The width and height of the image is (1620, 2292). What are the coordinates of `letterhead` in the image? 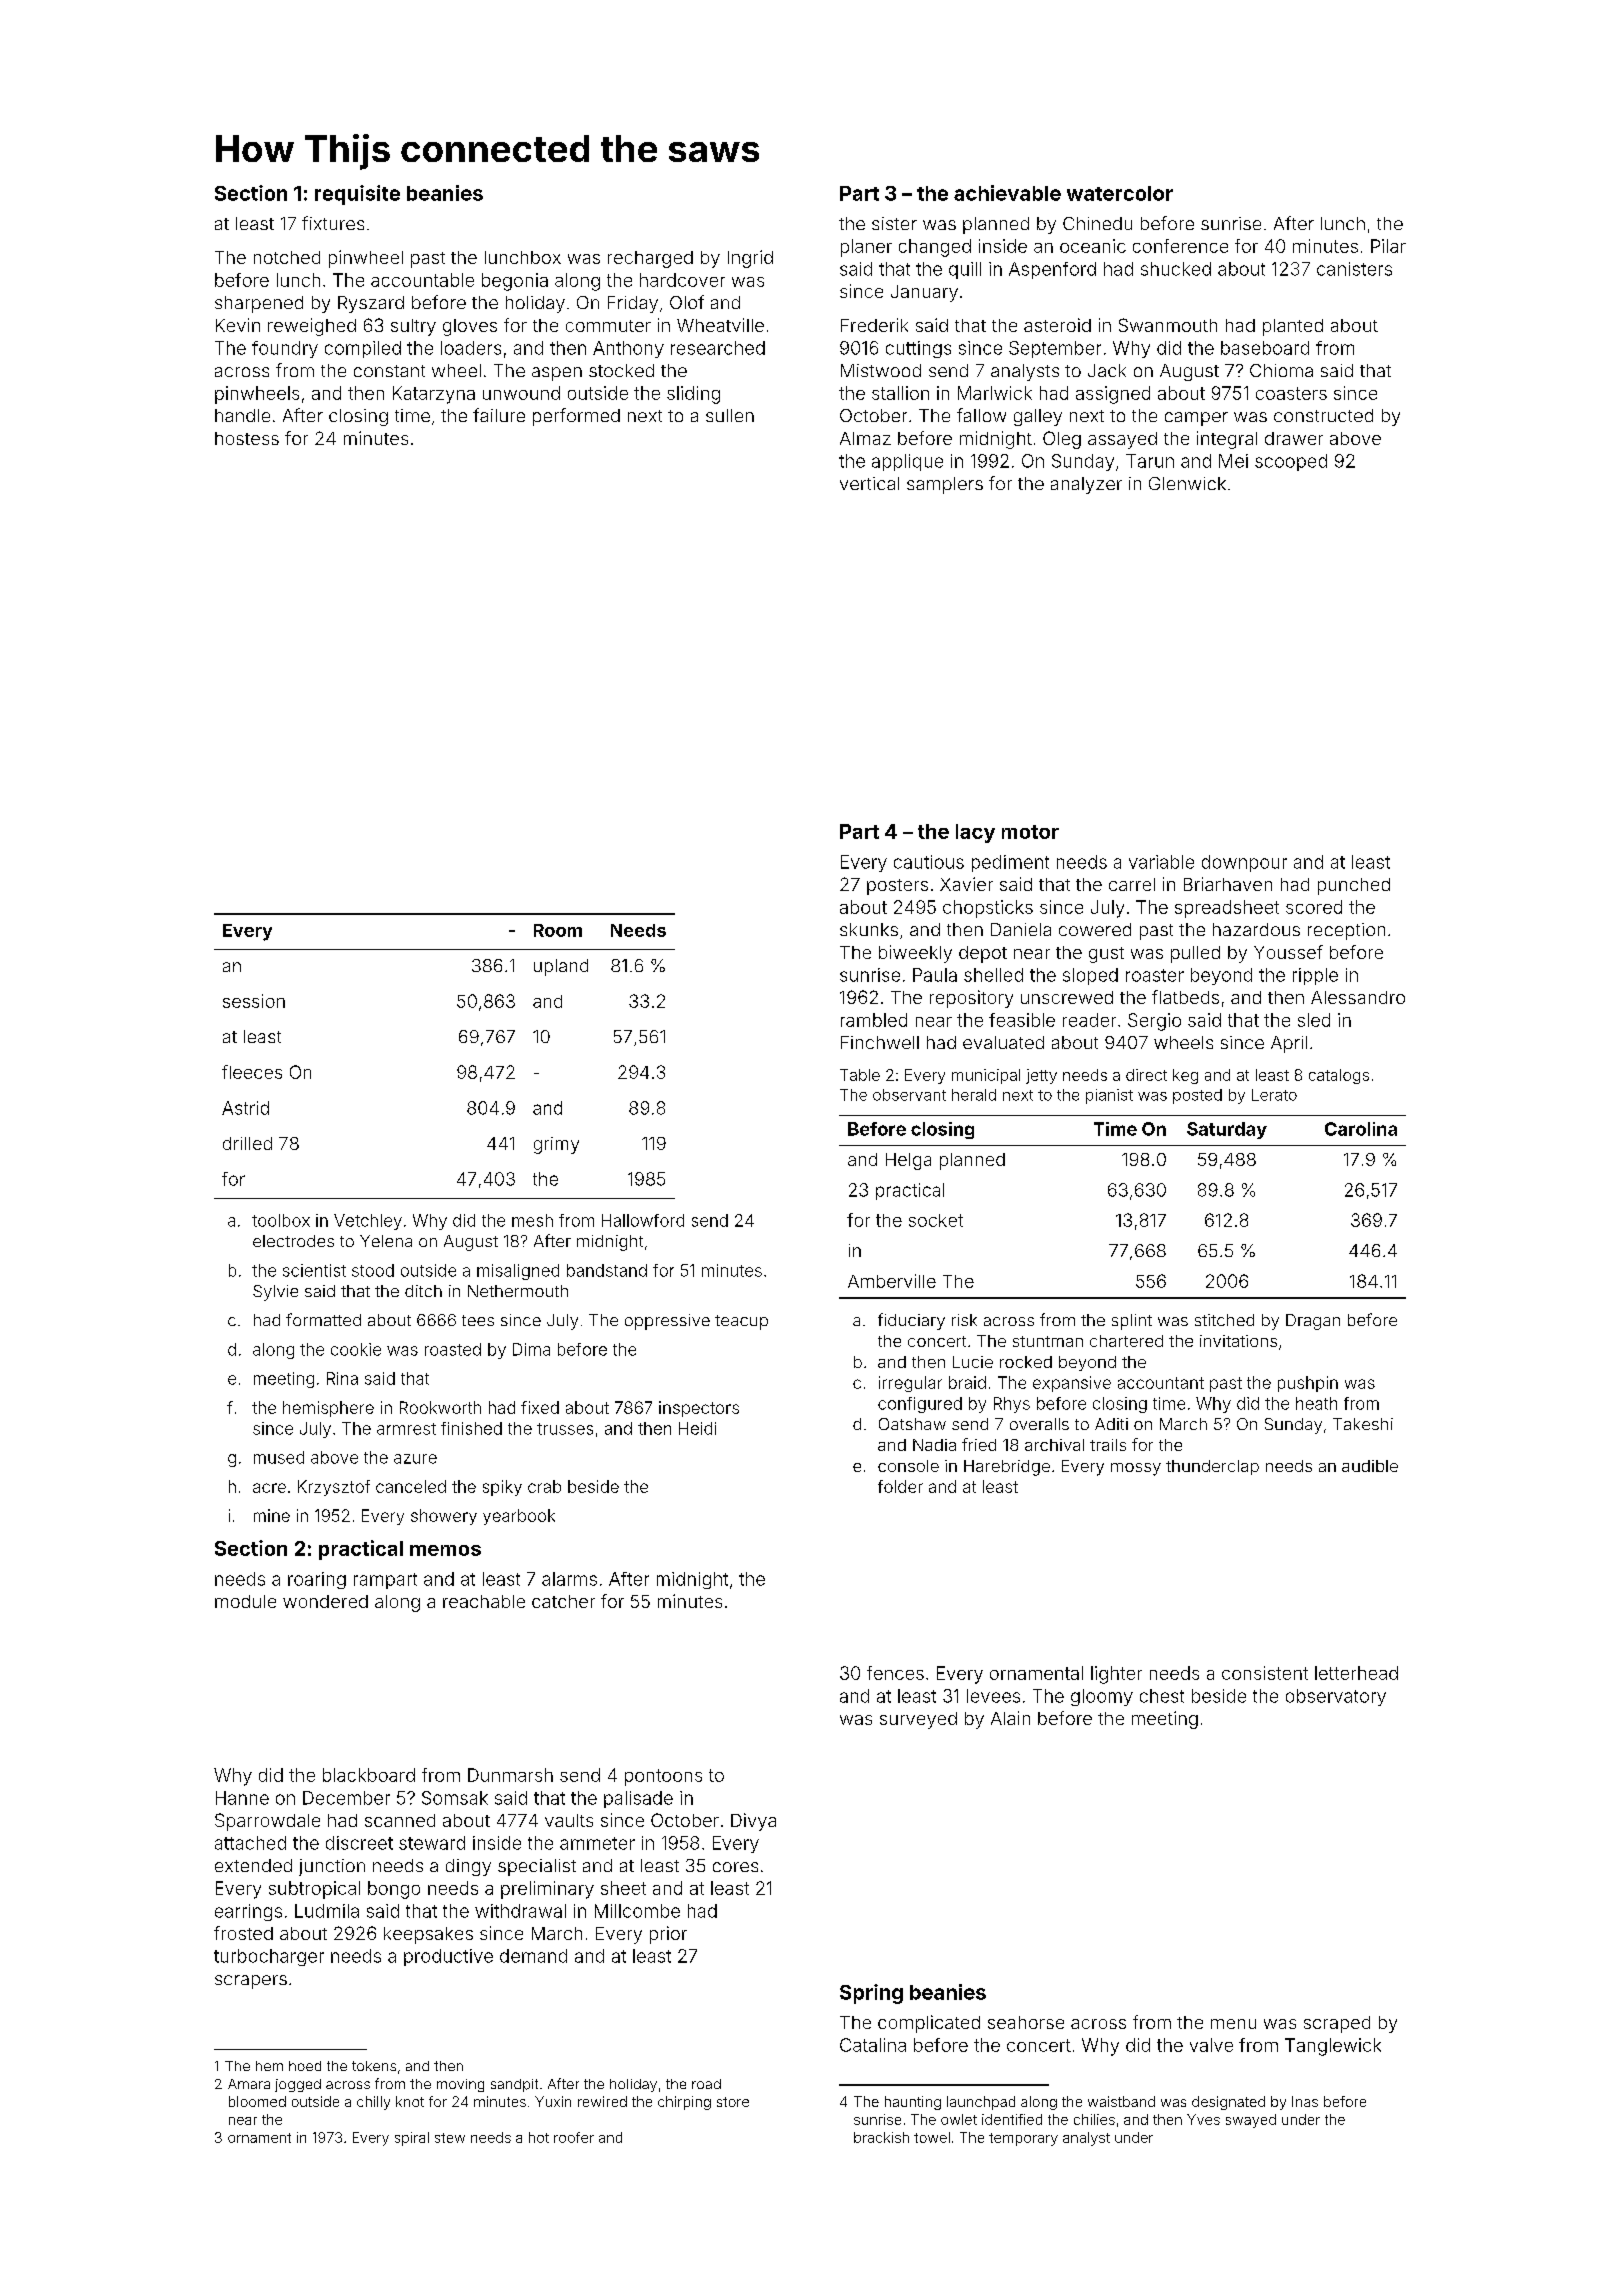 It's located at (1356, 1673).
